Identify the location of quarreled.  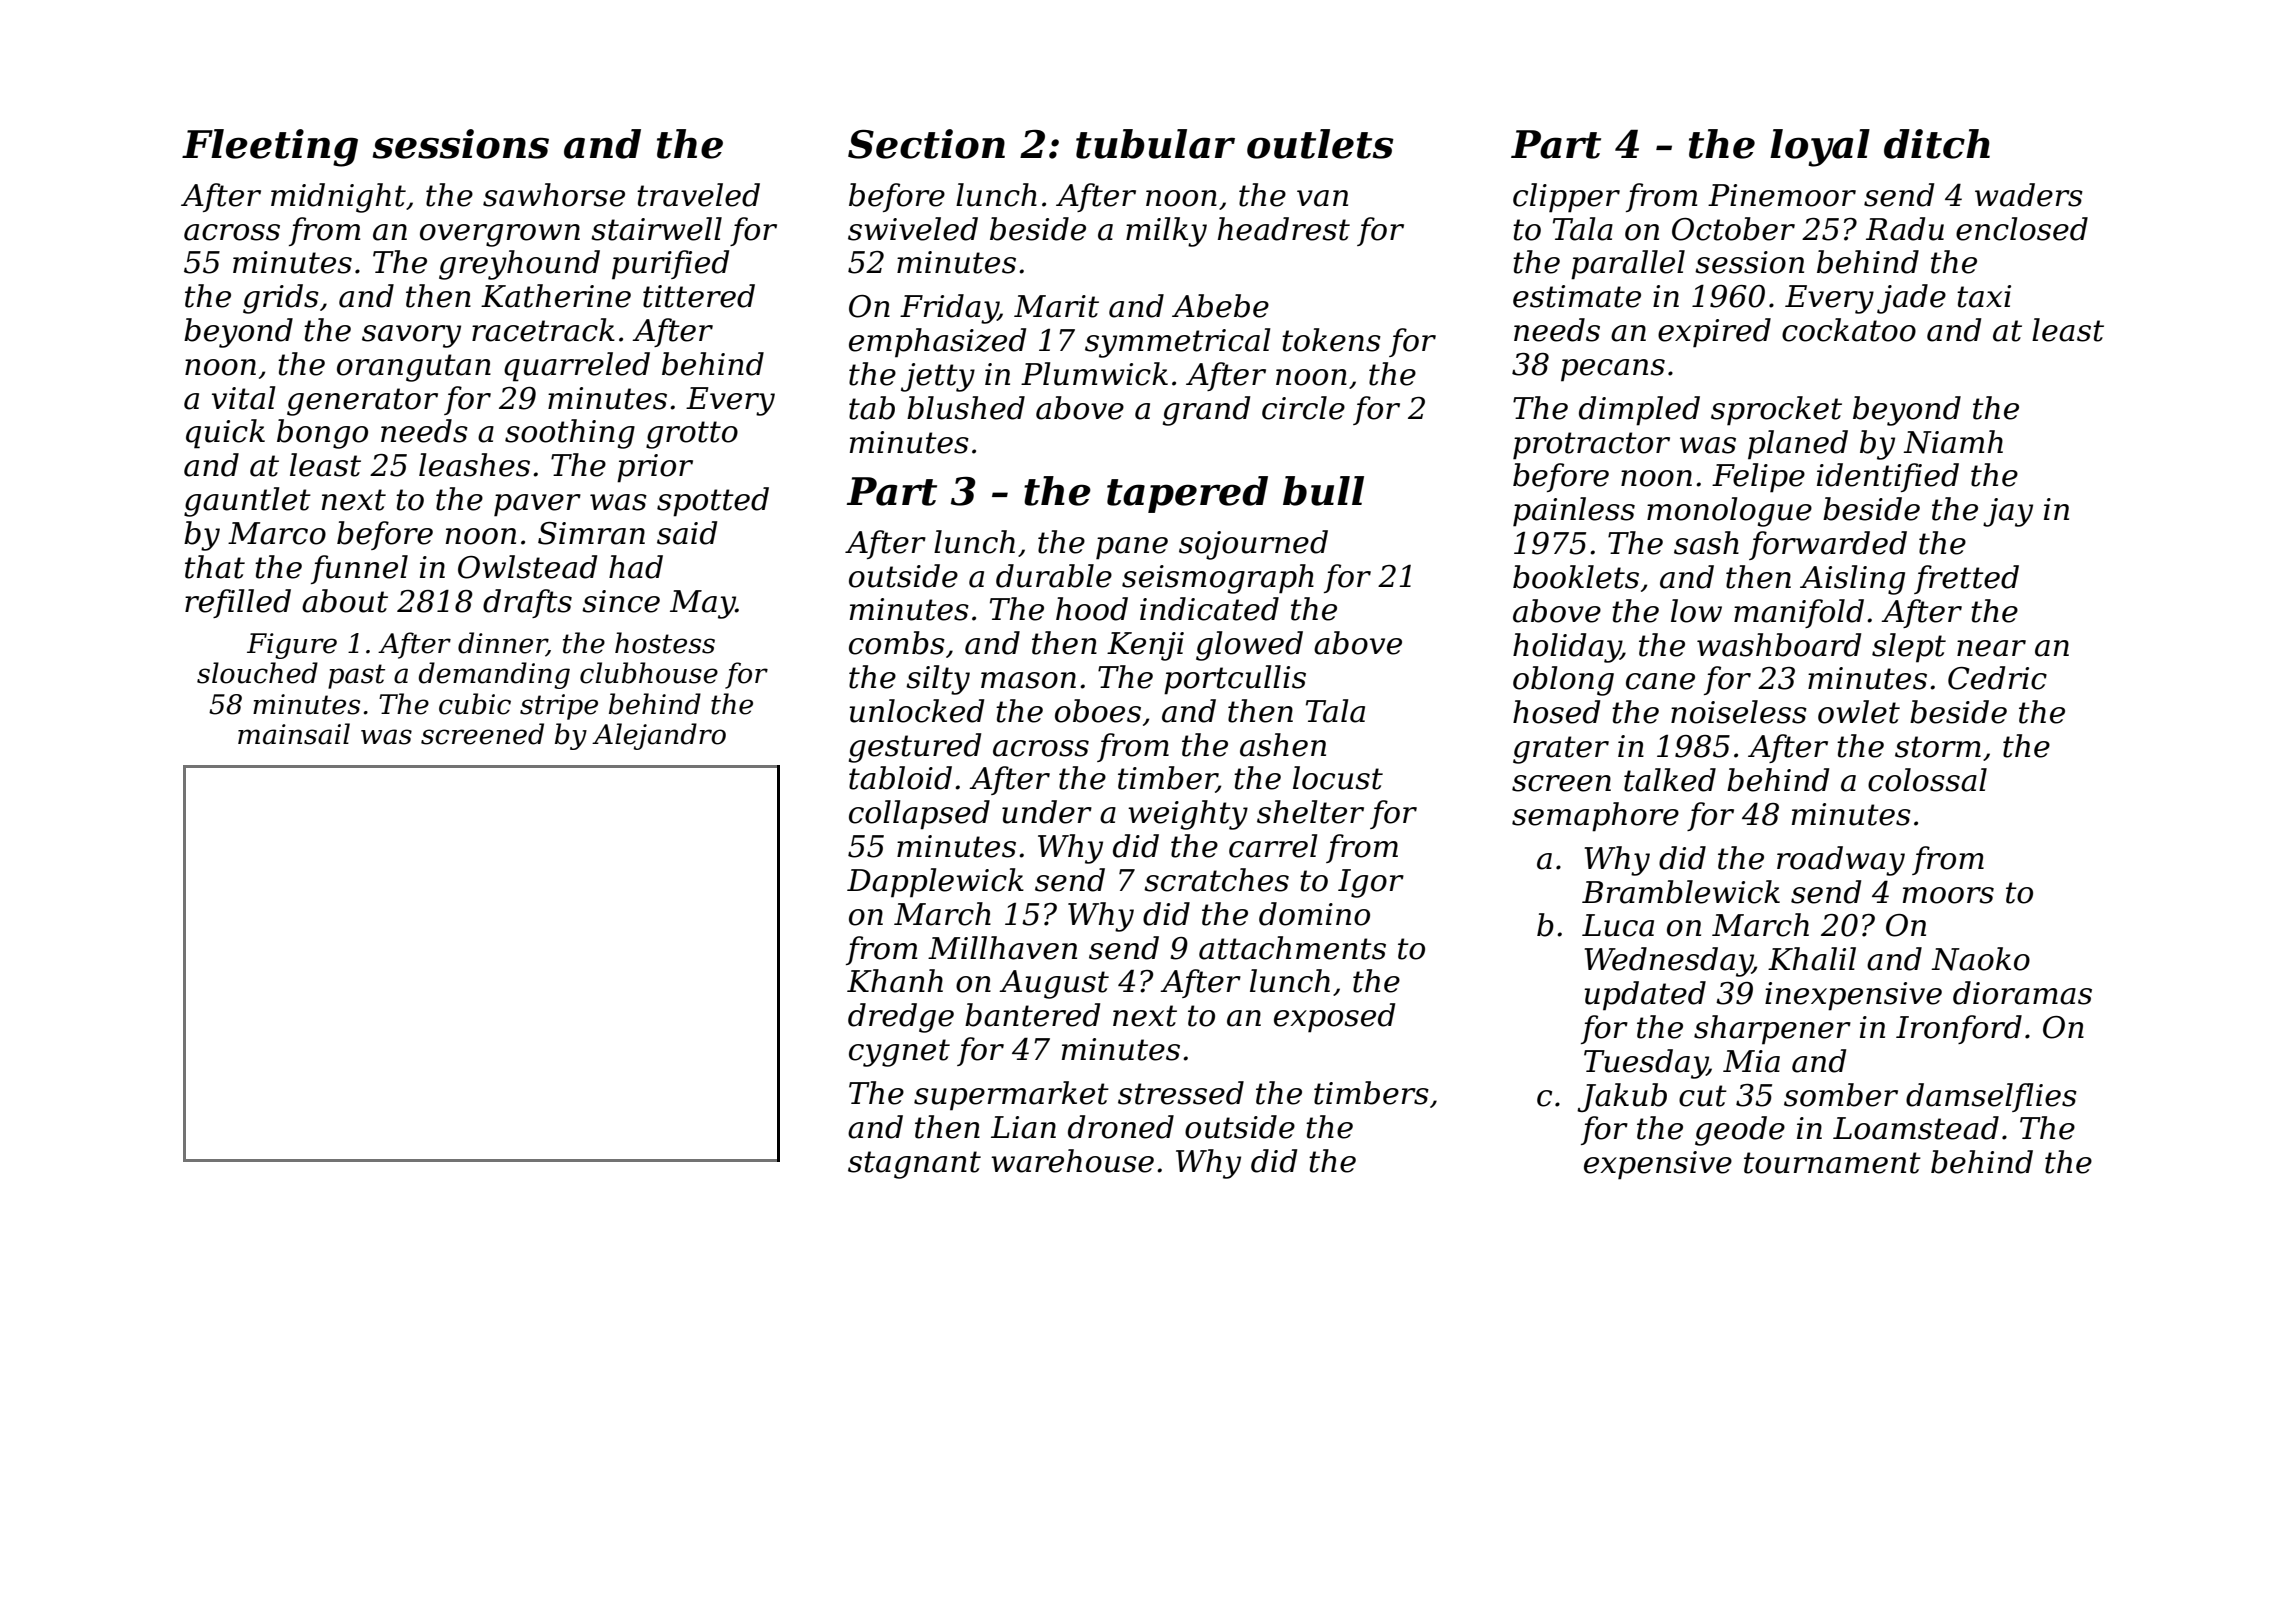
(577, 367).
